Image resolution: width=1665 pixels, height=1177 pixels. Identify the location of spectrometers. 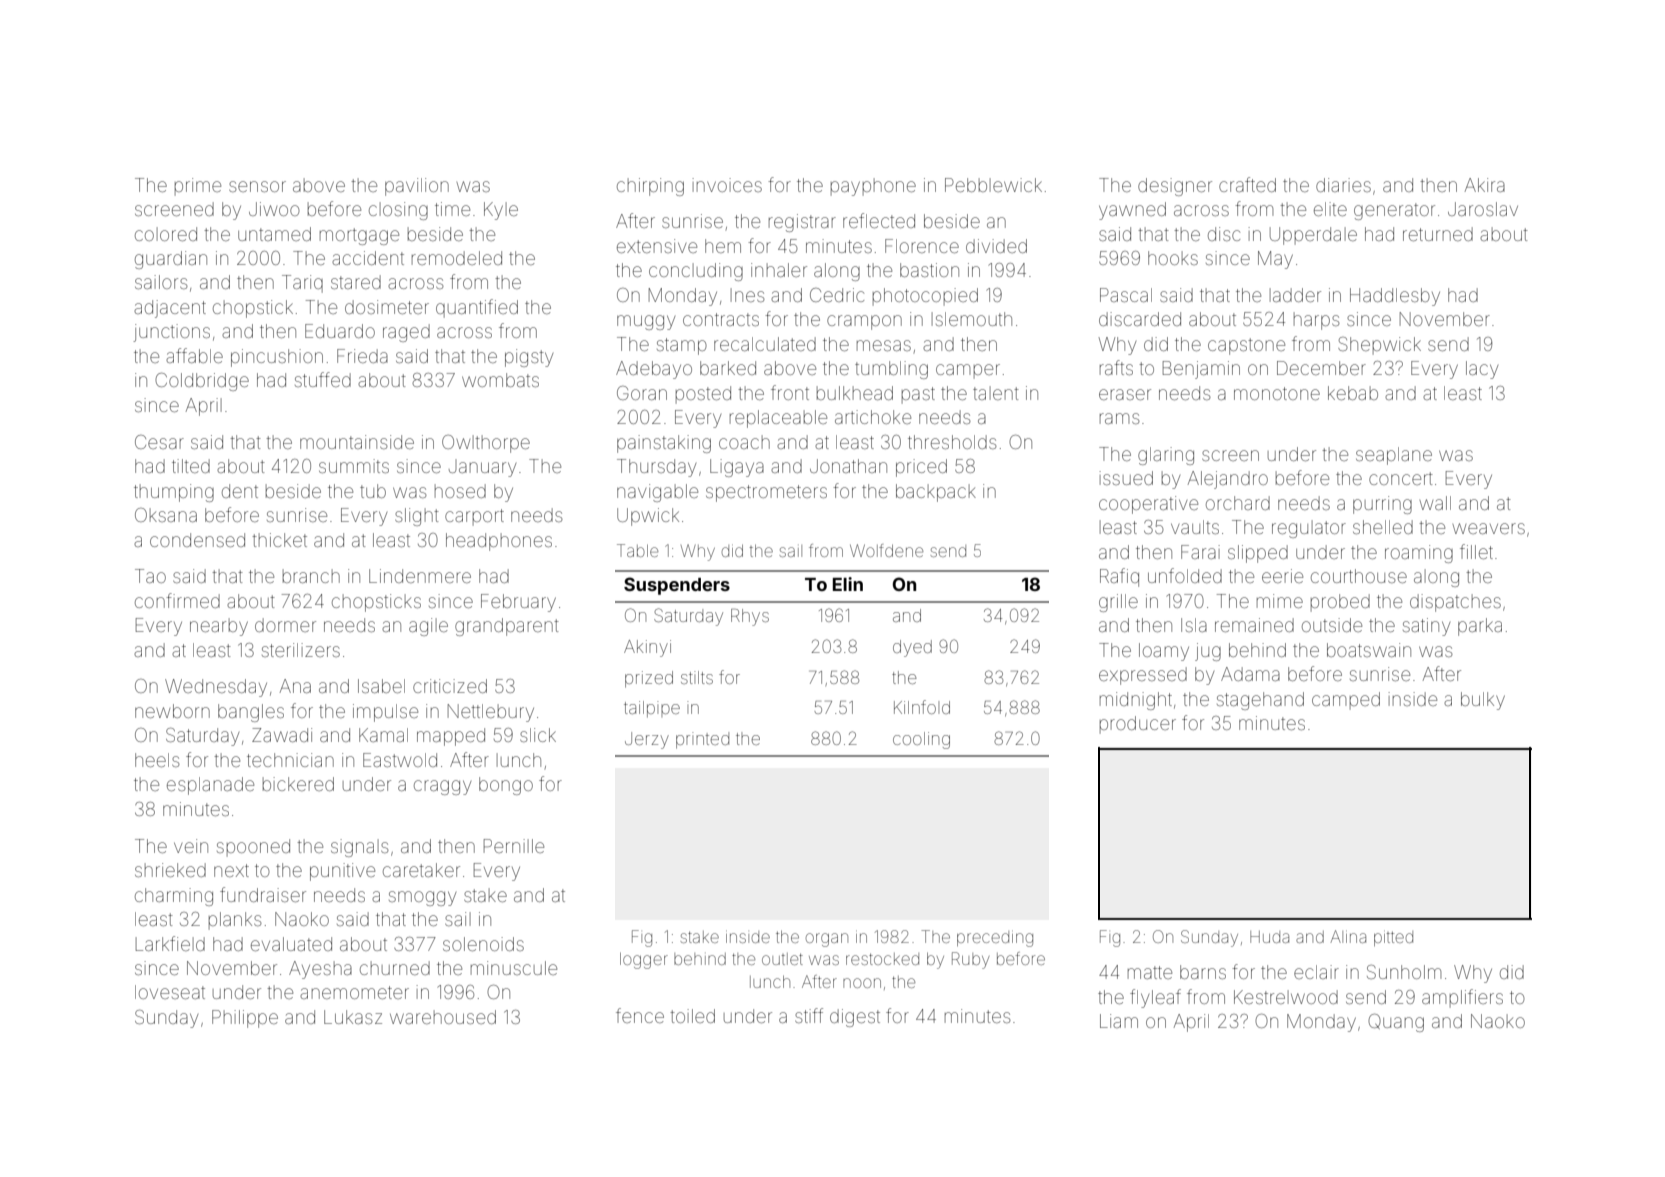
(766, 493).
